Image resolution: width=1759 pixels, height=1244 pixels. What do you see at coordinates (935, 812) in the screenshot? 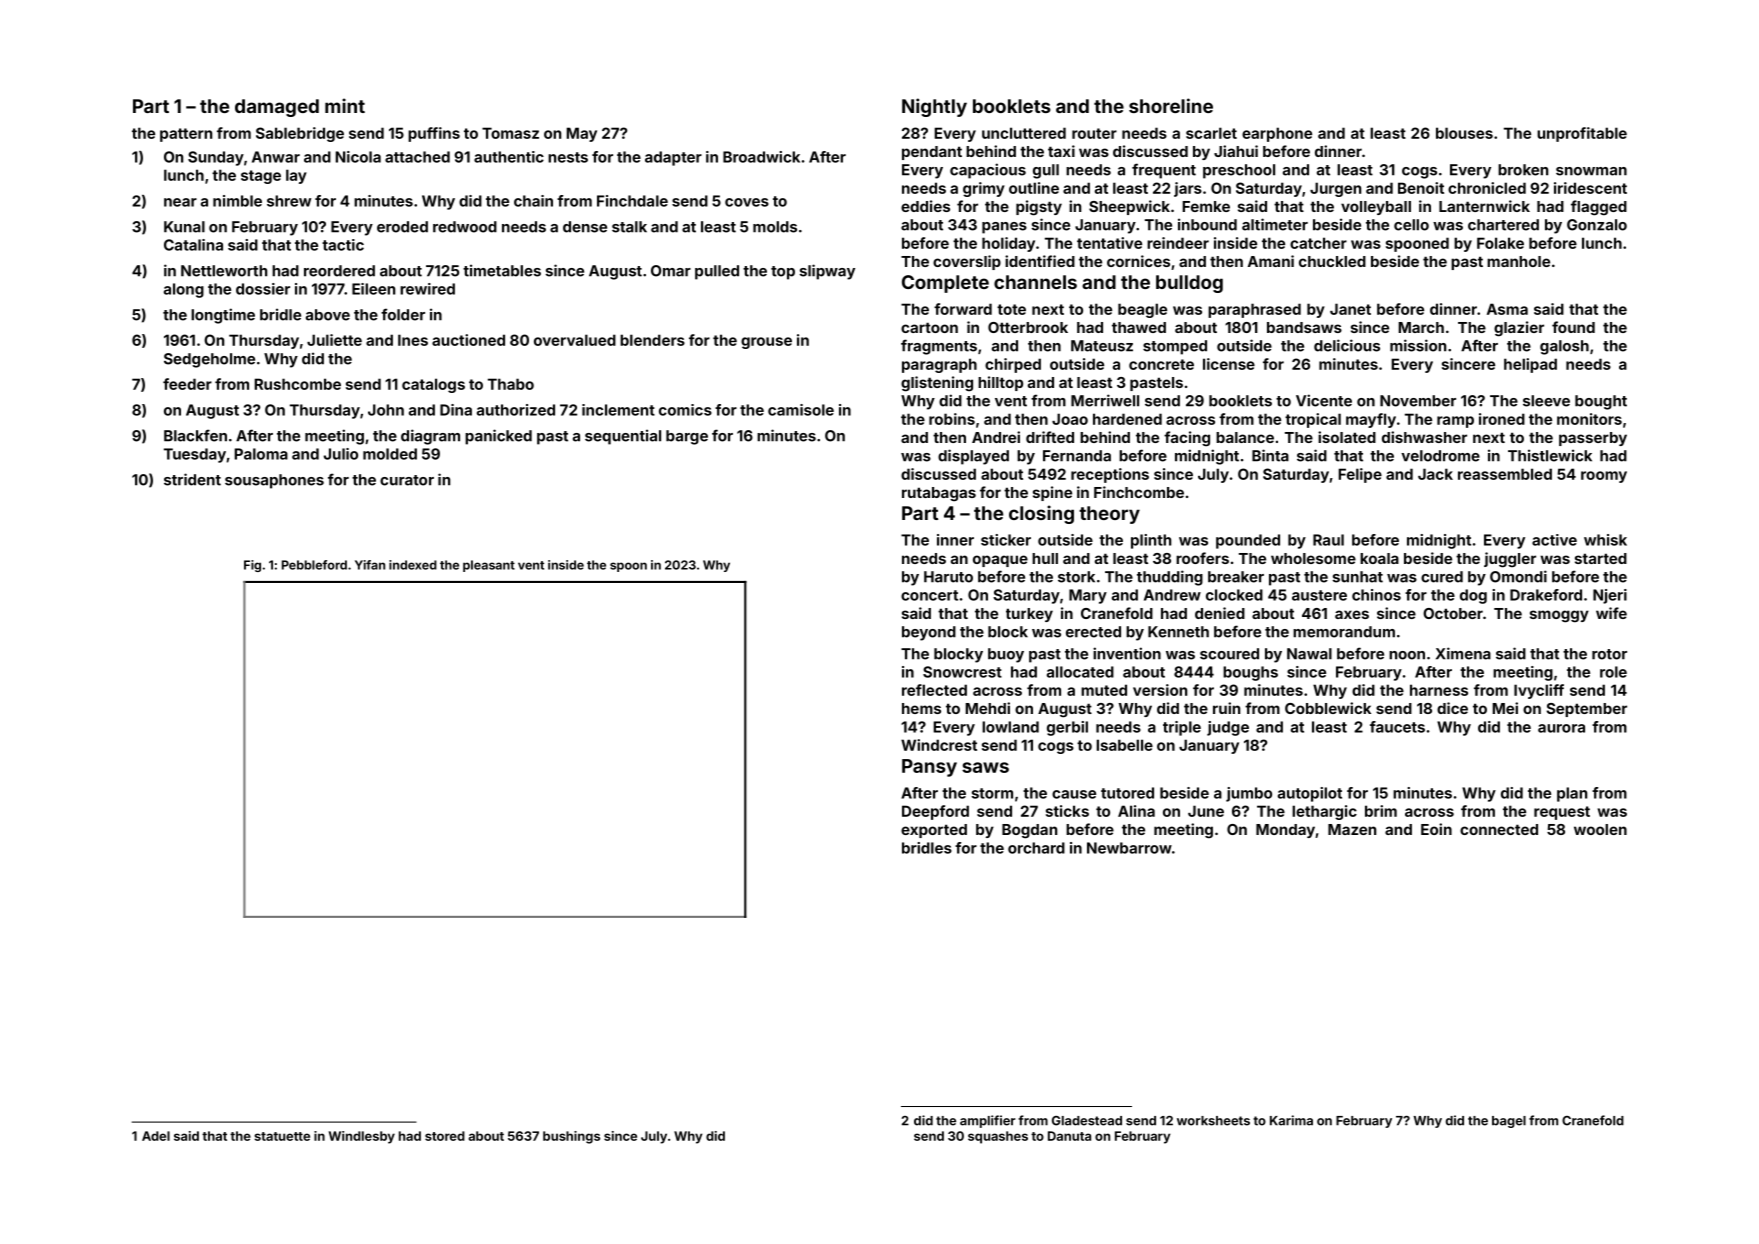
I see `Deepford` at bounding box center [935, 812].
